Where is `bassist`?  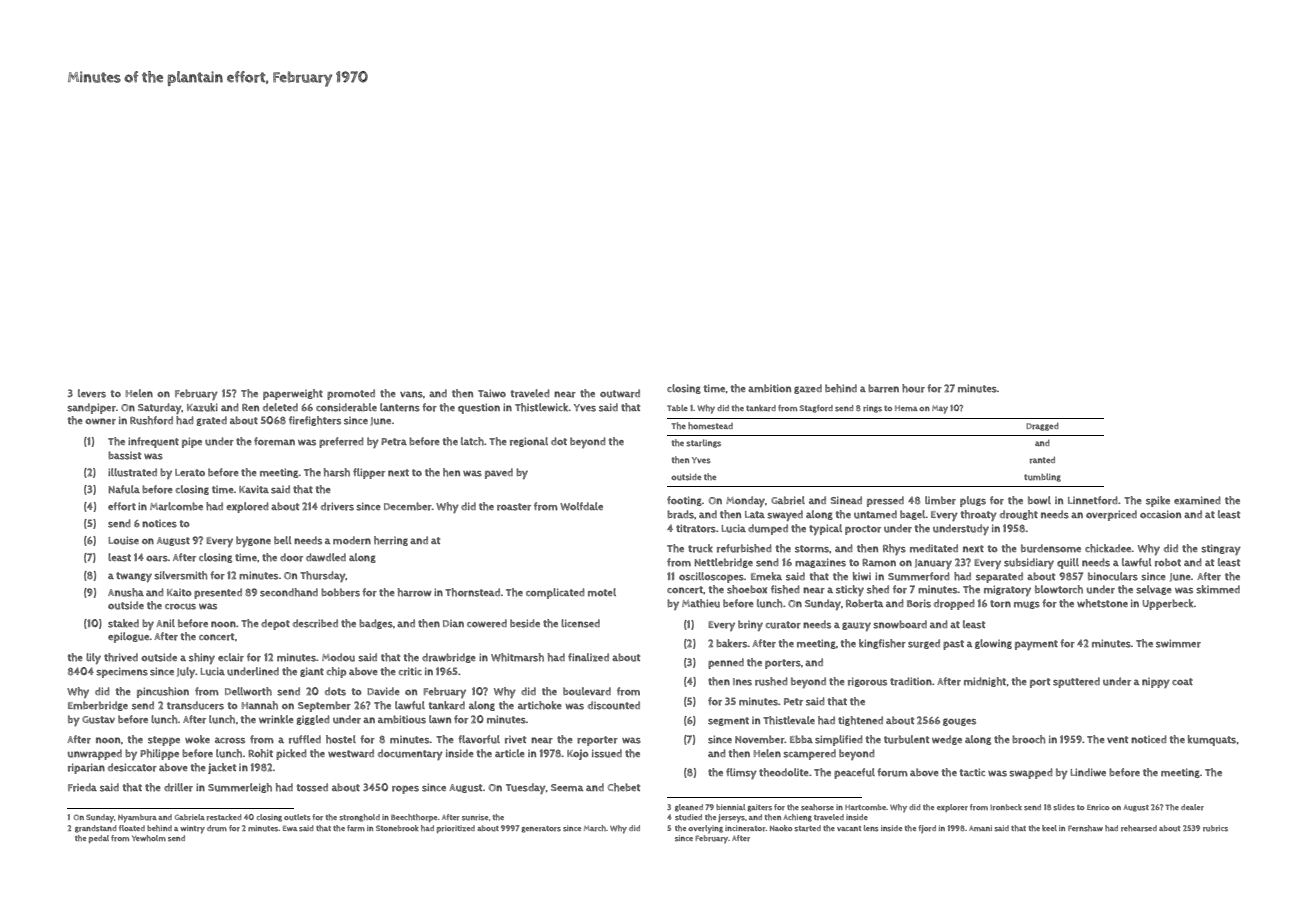
bassist is located at coordinates (124, 455).
